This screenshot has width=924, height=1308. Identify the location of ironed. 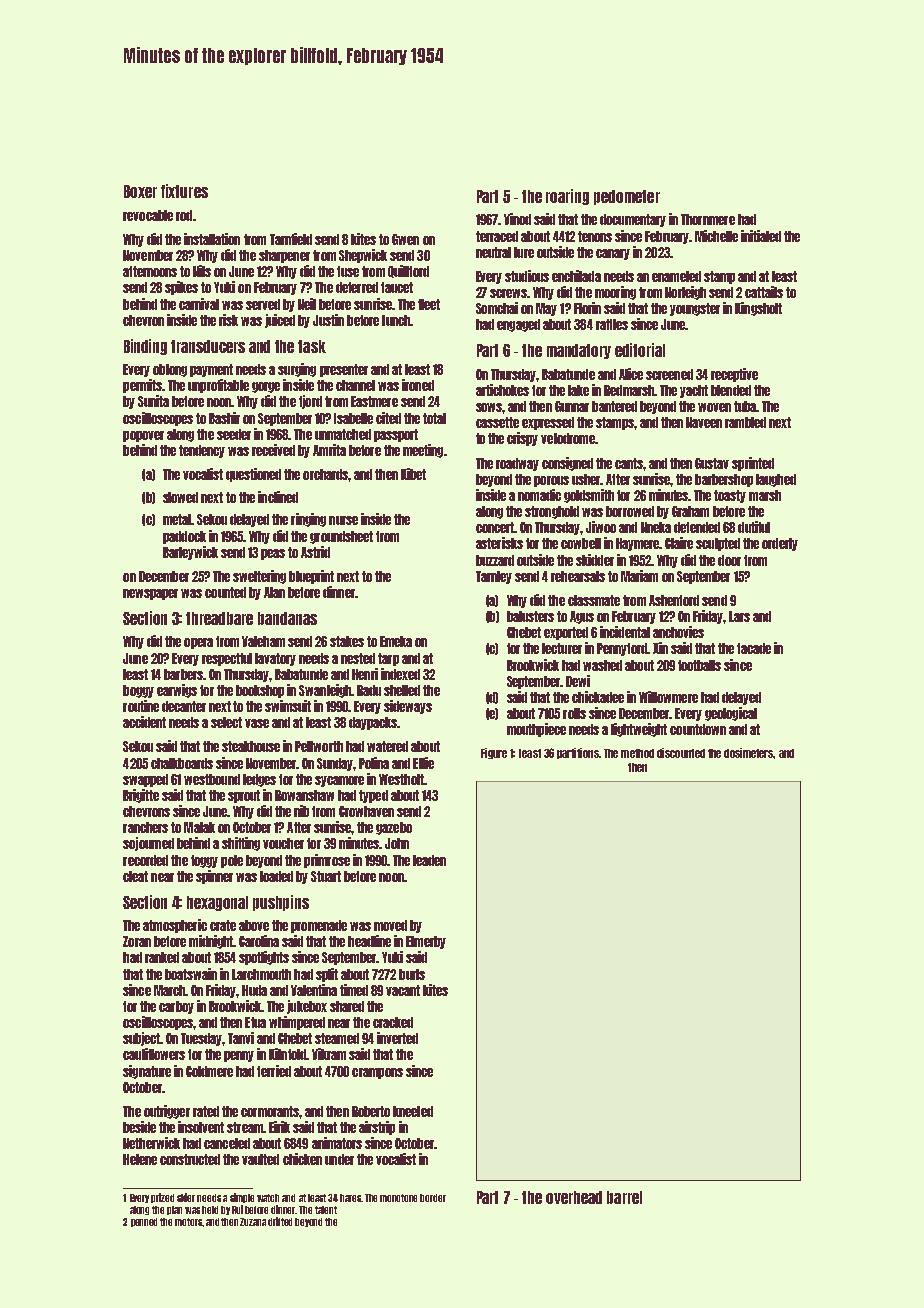
(418, 385).
